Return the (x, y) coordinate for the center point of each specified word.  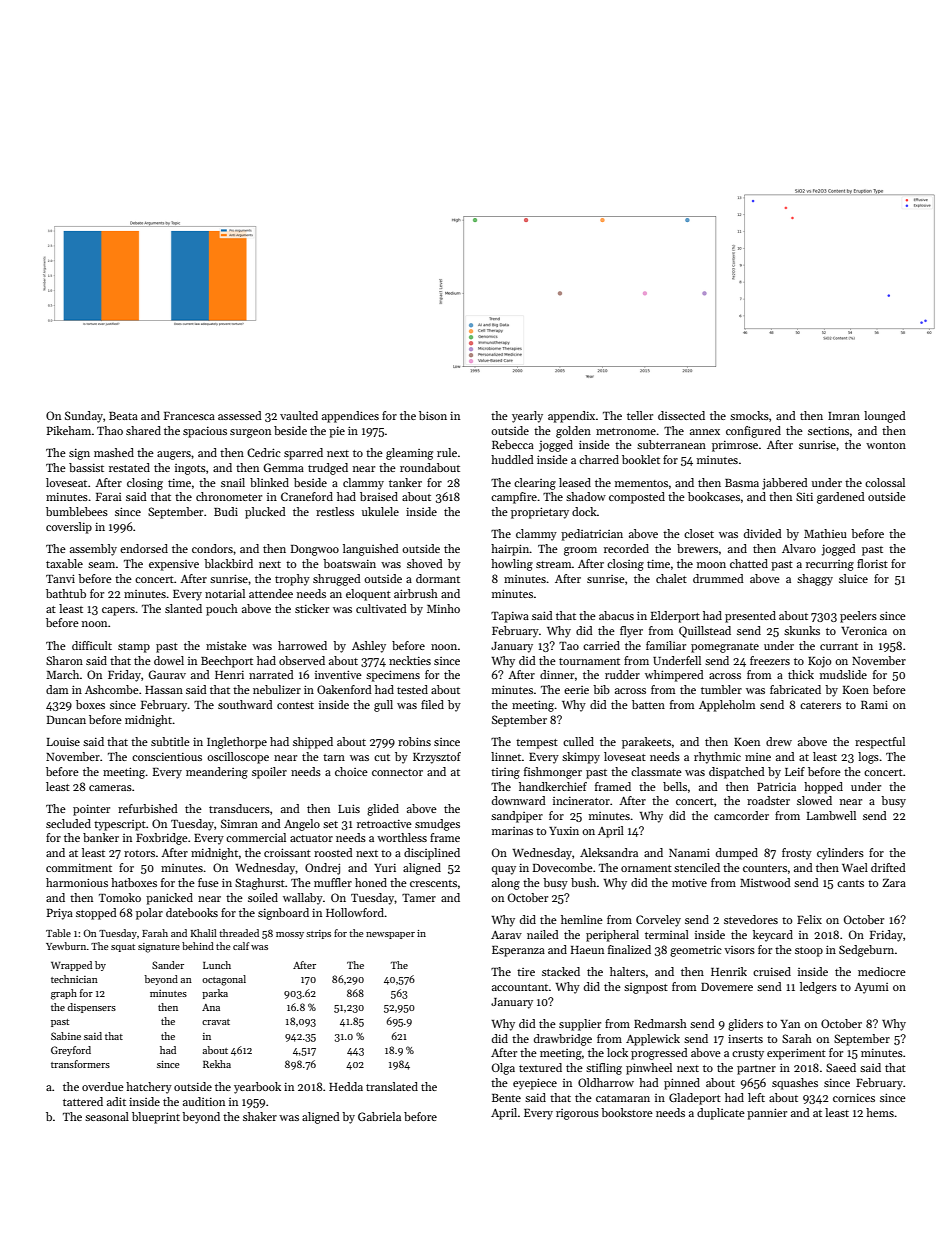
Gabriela (379, 1116)
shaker (260, 1116)
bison (433, 415)
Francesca (189, 416)
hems (880, 1112)
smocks (749, 415)
